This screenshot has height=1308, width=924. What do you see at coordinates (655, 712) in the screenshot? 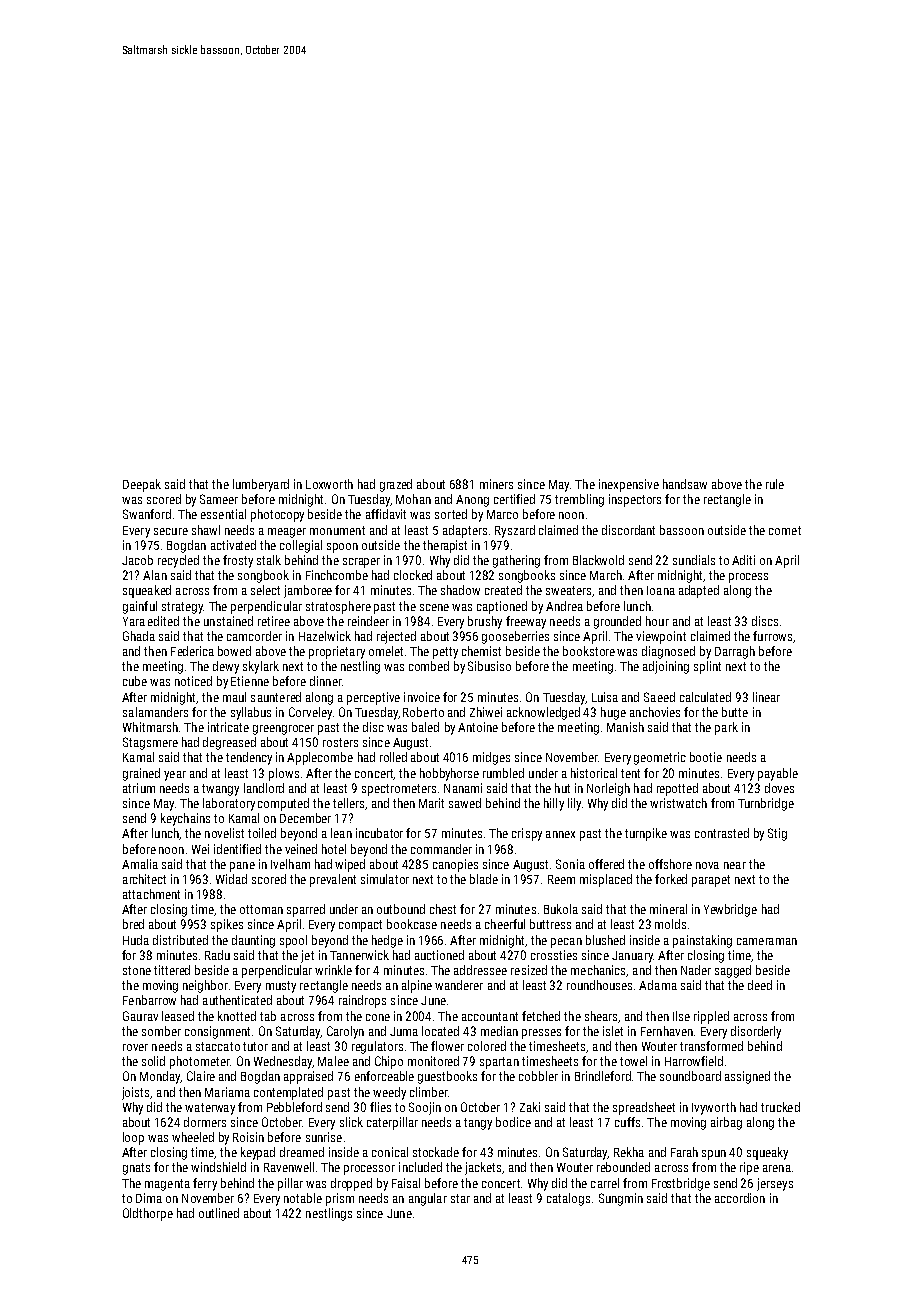
I see `anchovies` at bounding box center [655, 712].
